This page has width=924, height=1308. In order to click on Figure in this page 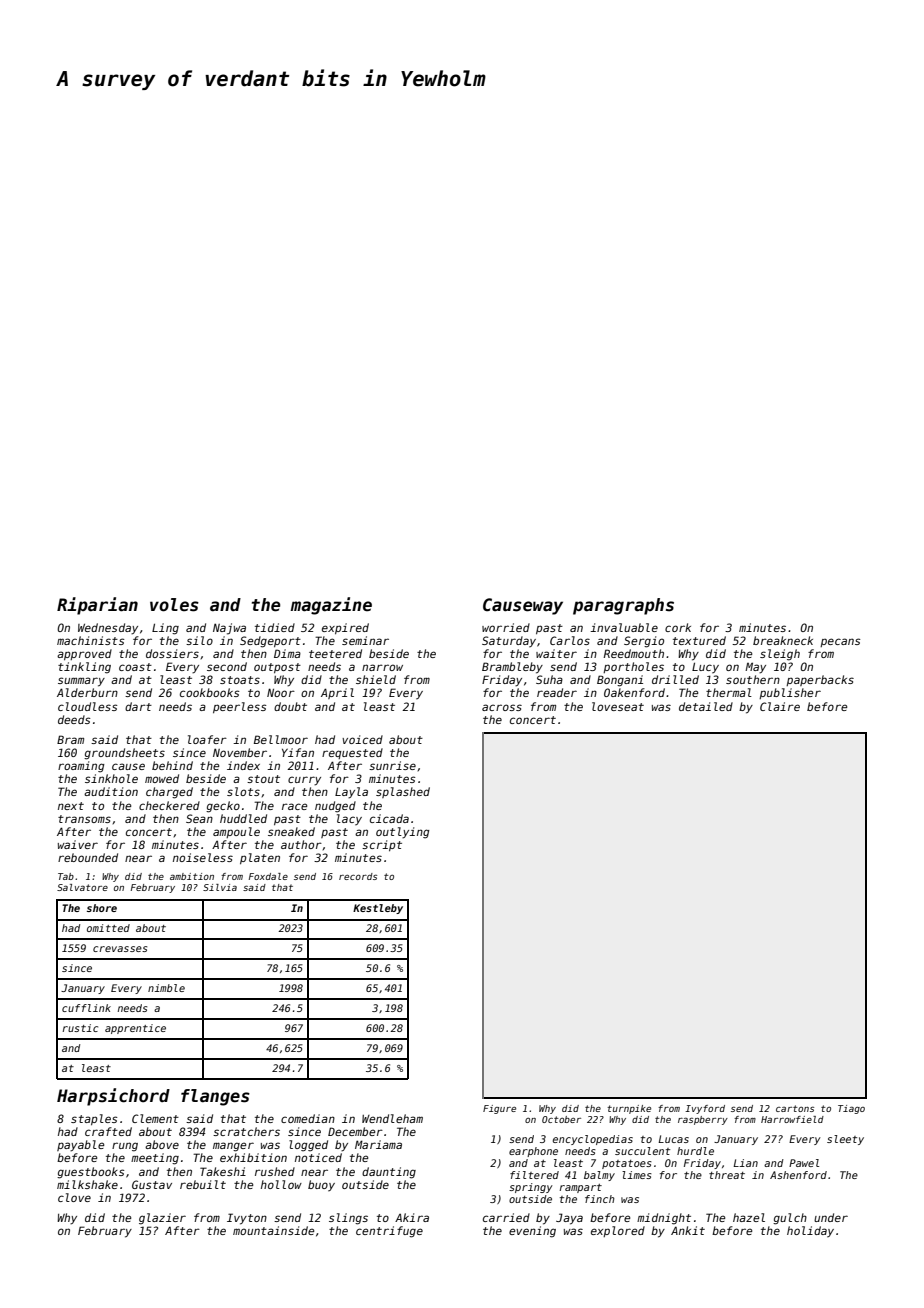, I will do `click(499, 1109)`.
